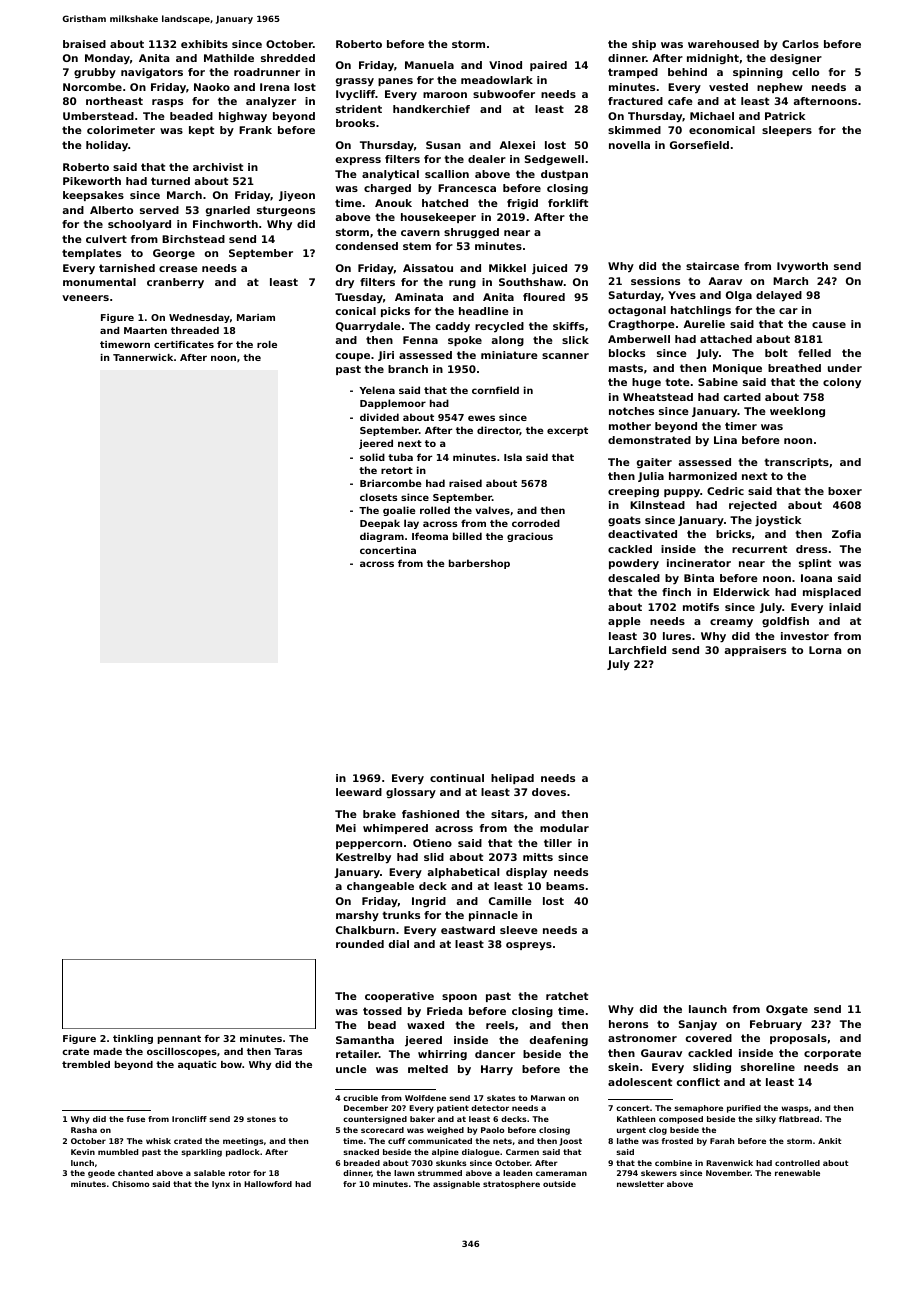  What do you see at coordinates (346, 828) in the screenshot?
I see `Mei` at bounding box center [346, 828].
